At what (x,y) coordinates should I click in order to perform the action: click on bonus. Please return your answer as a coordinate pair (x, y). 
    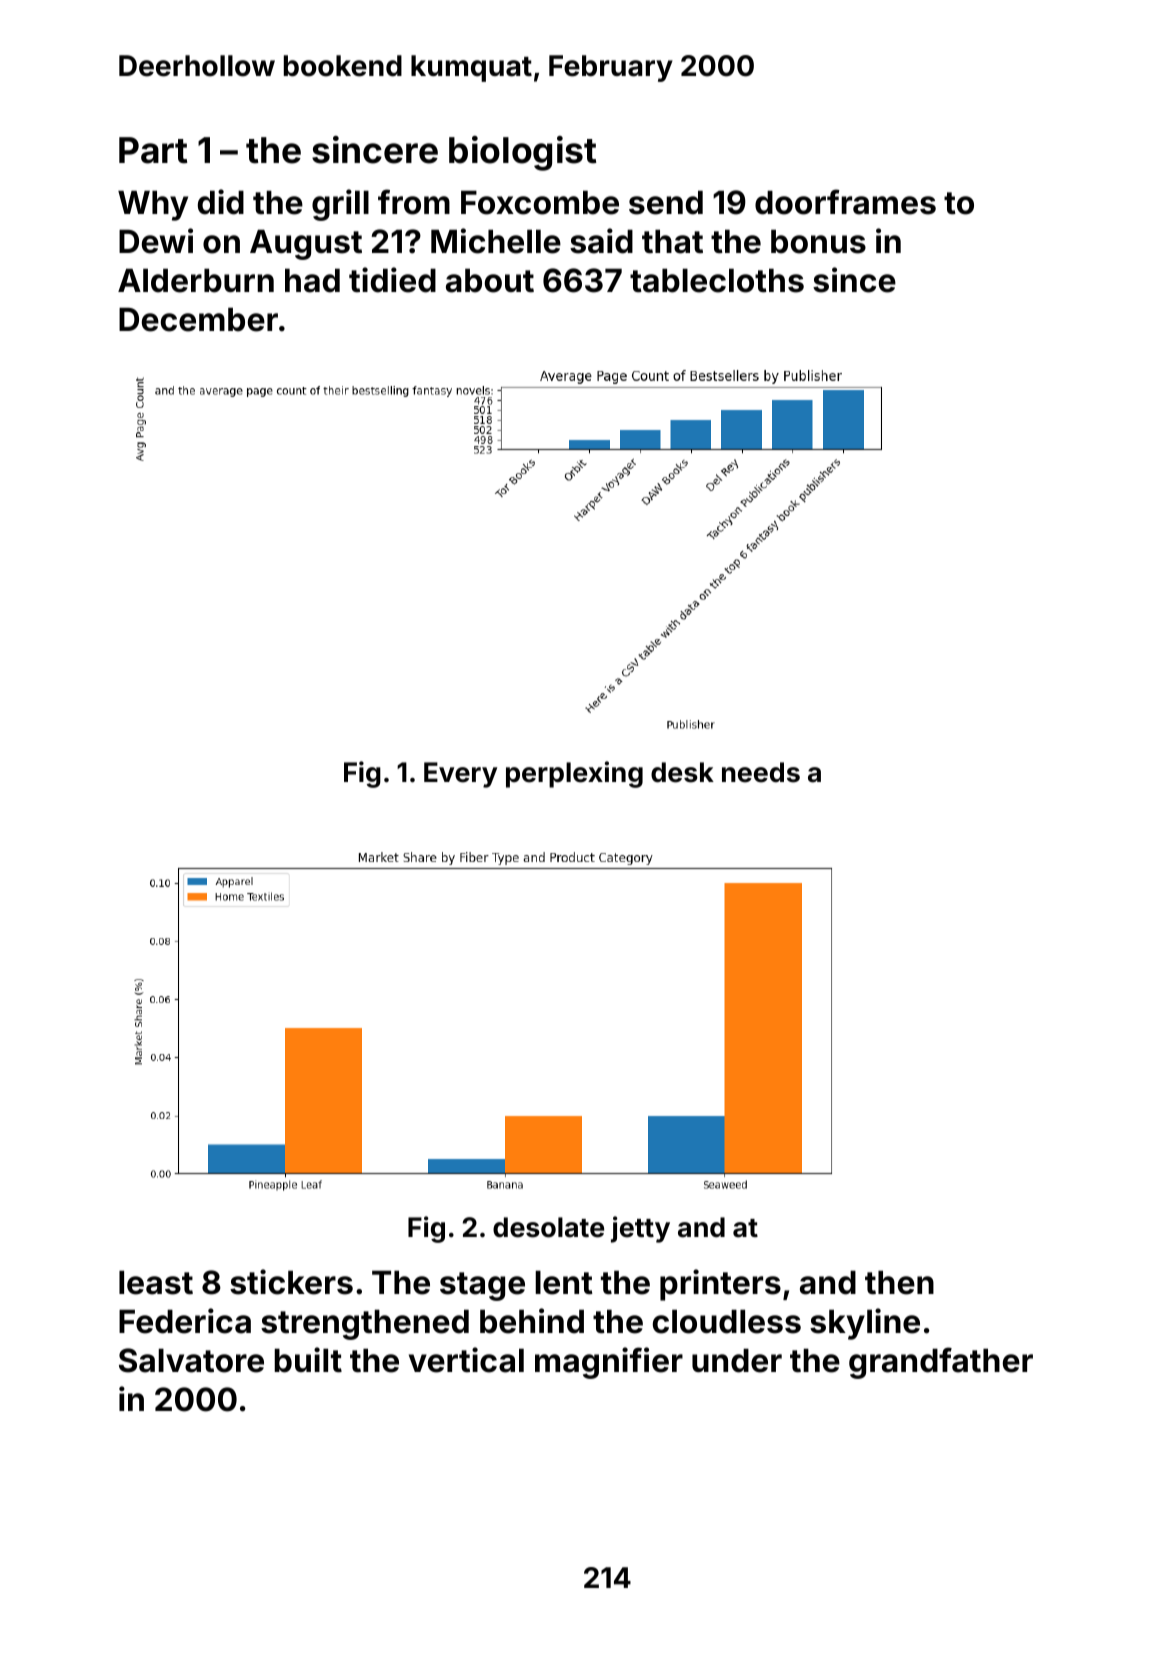
    Looking at the image, I should click on (818, 241).
